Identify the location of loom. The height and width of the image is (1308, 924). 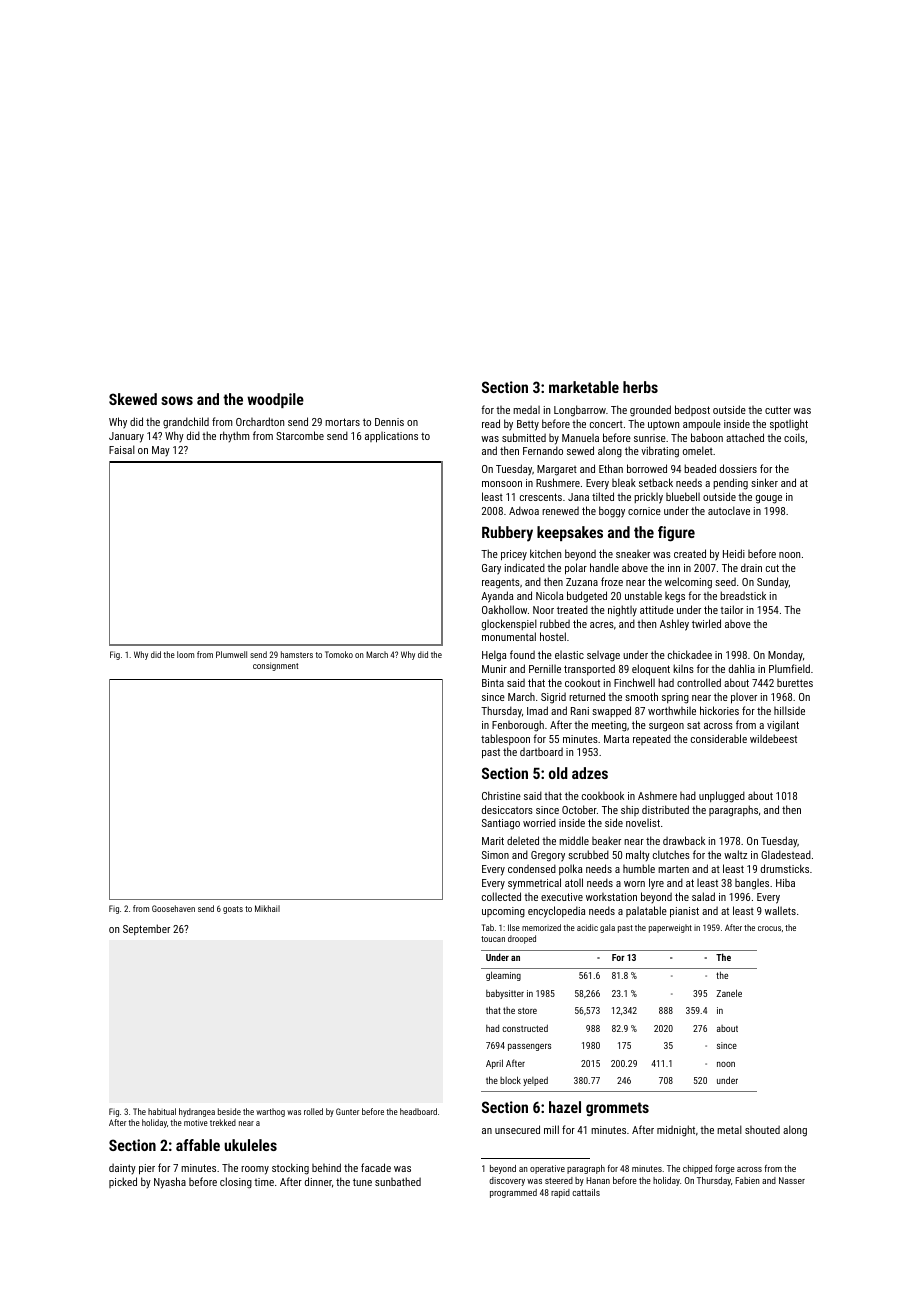
(185, 654).
